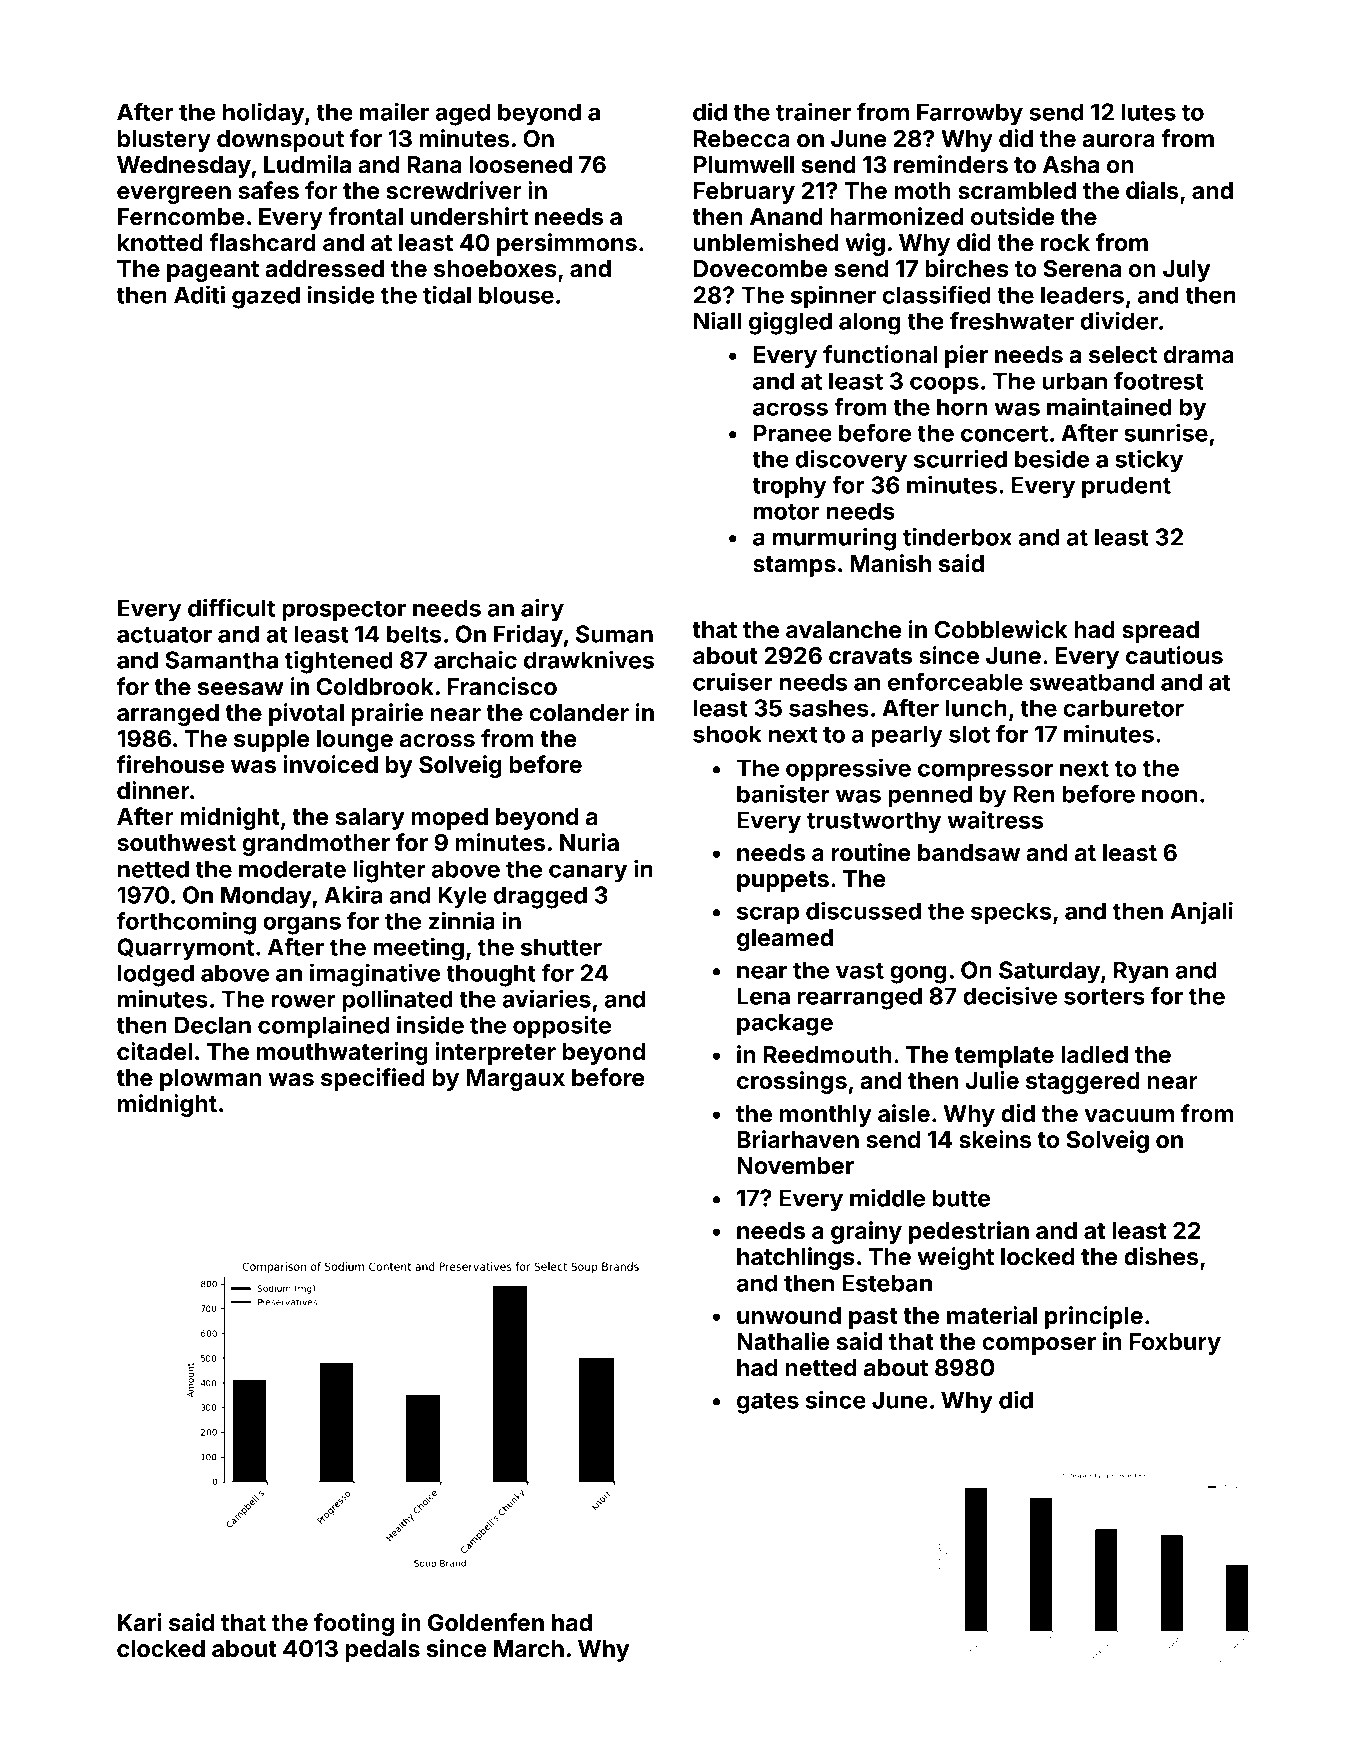 The width and height of the page is (1357, 1756). What do you see at coordinates (447, 294) in the page?
I see `tidal` at bounding box center [447, 294].
